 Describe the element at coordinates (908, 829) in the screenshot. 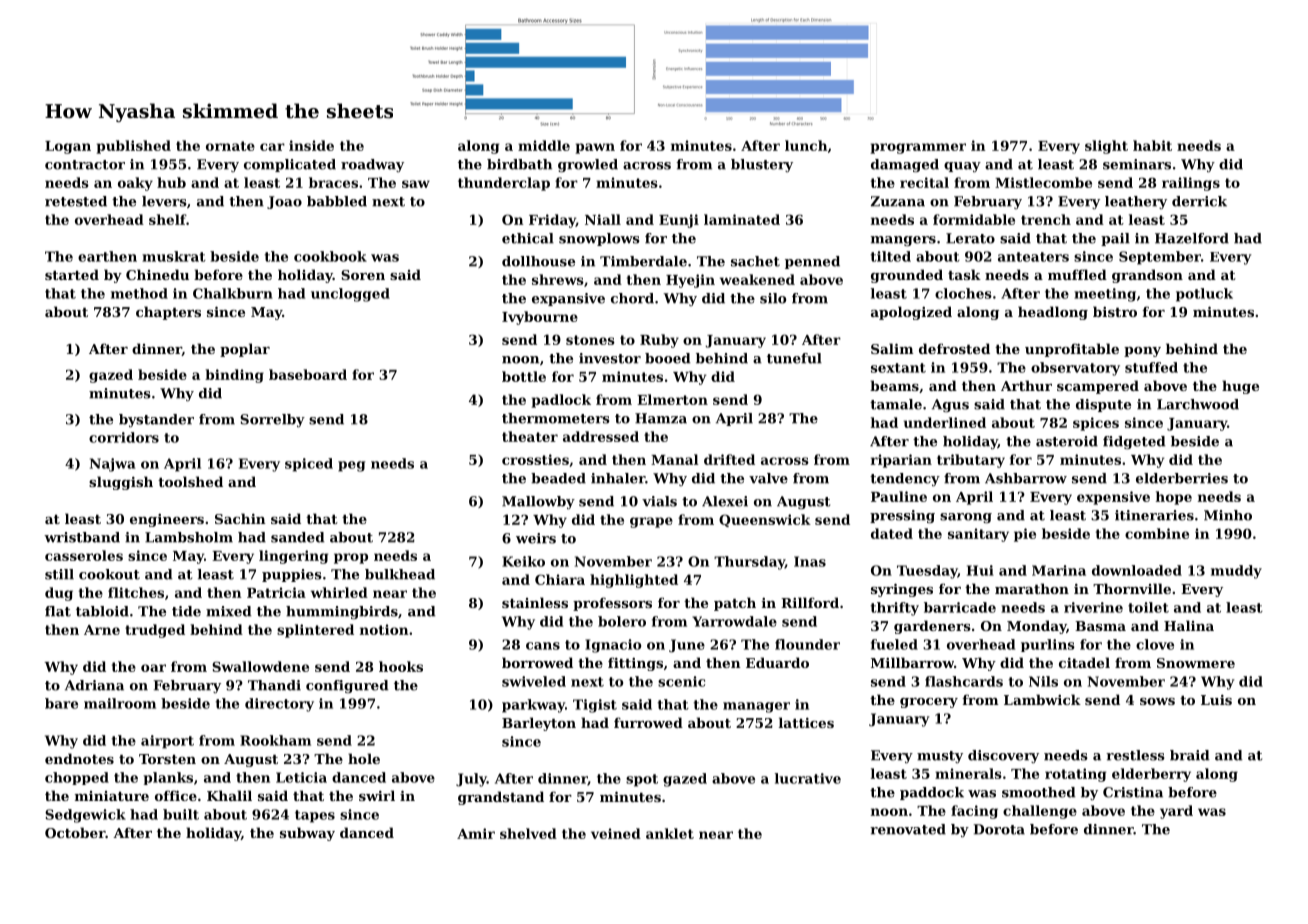

I see `renovated` at that location.
